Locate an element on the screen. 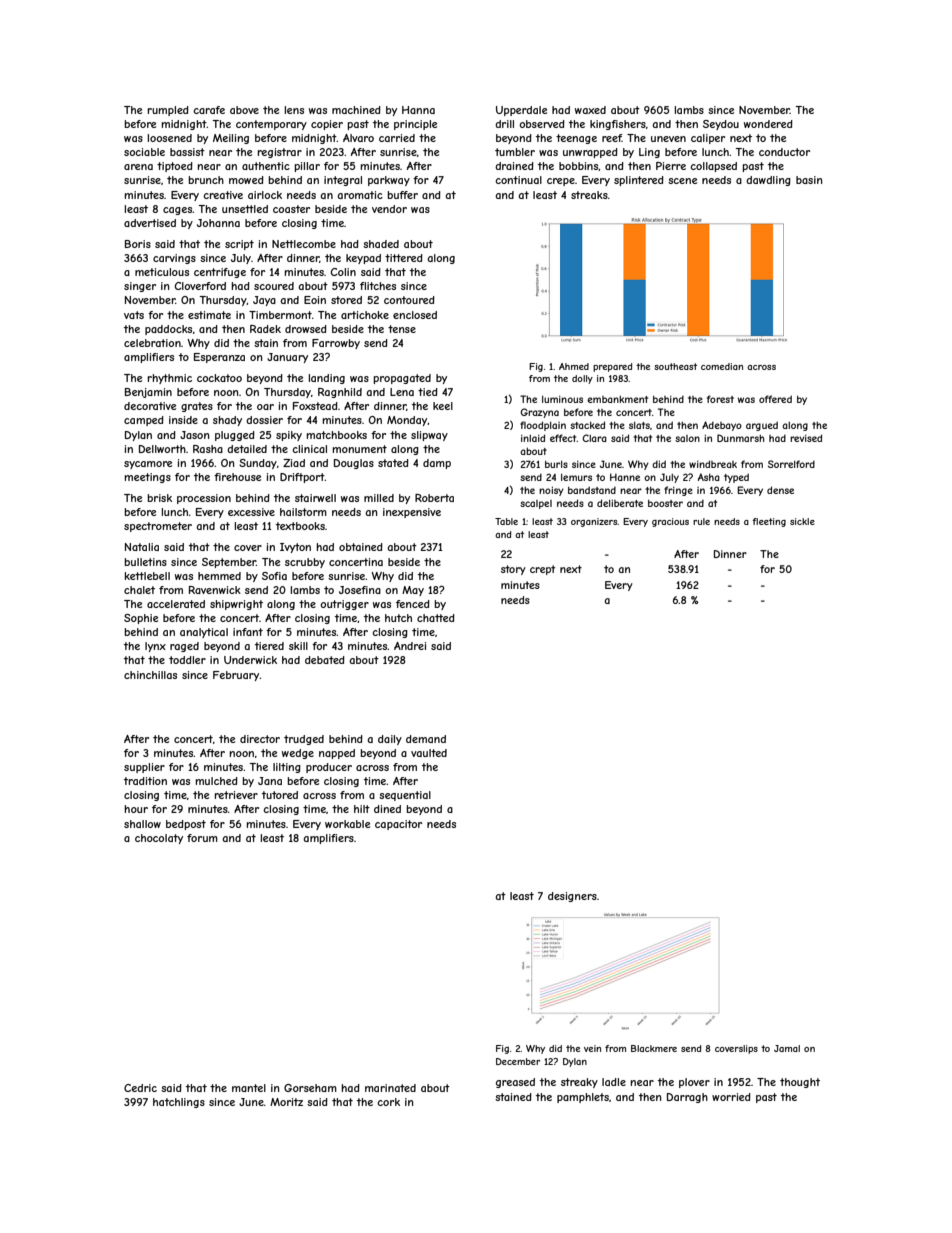  Grazyna is located at coordinates (539, 413).
